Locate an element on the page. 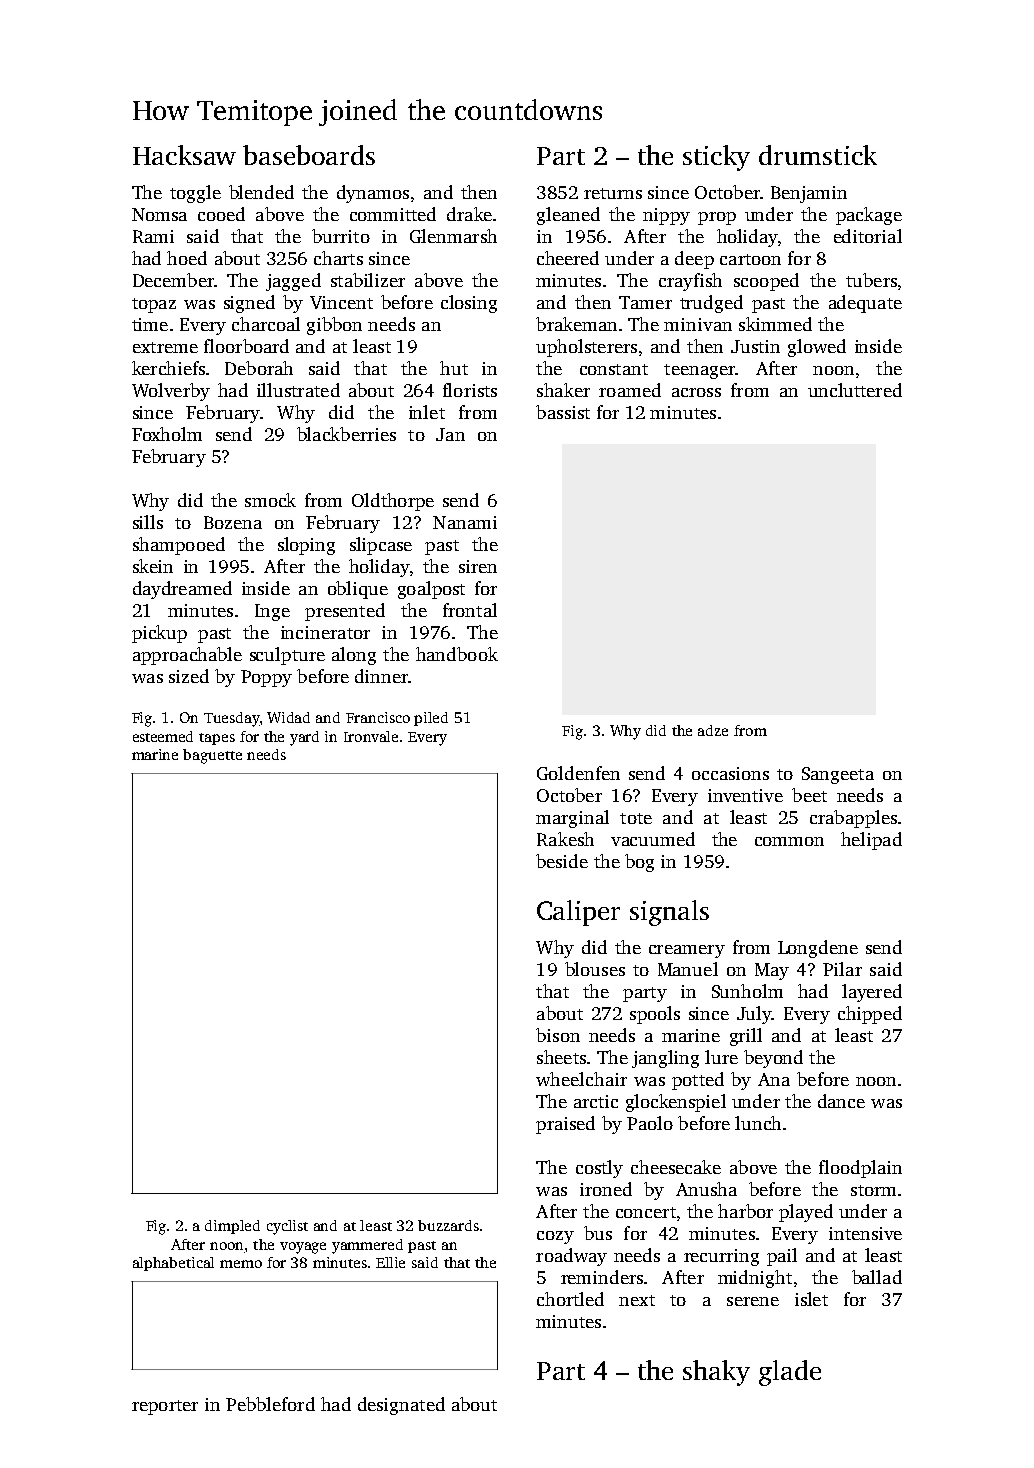 The image size is (1034, 1468). sticky is located at coordinates (716, 158).
